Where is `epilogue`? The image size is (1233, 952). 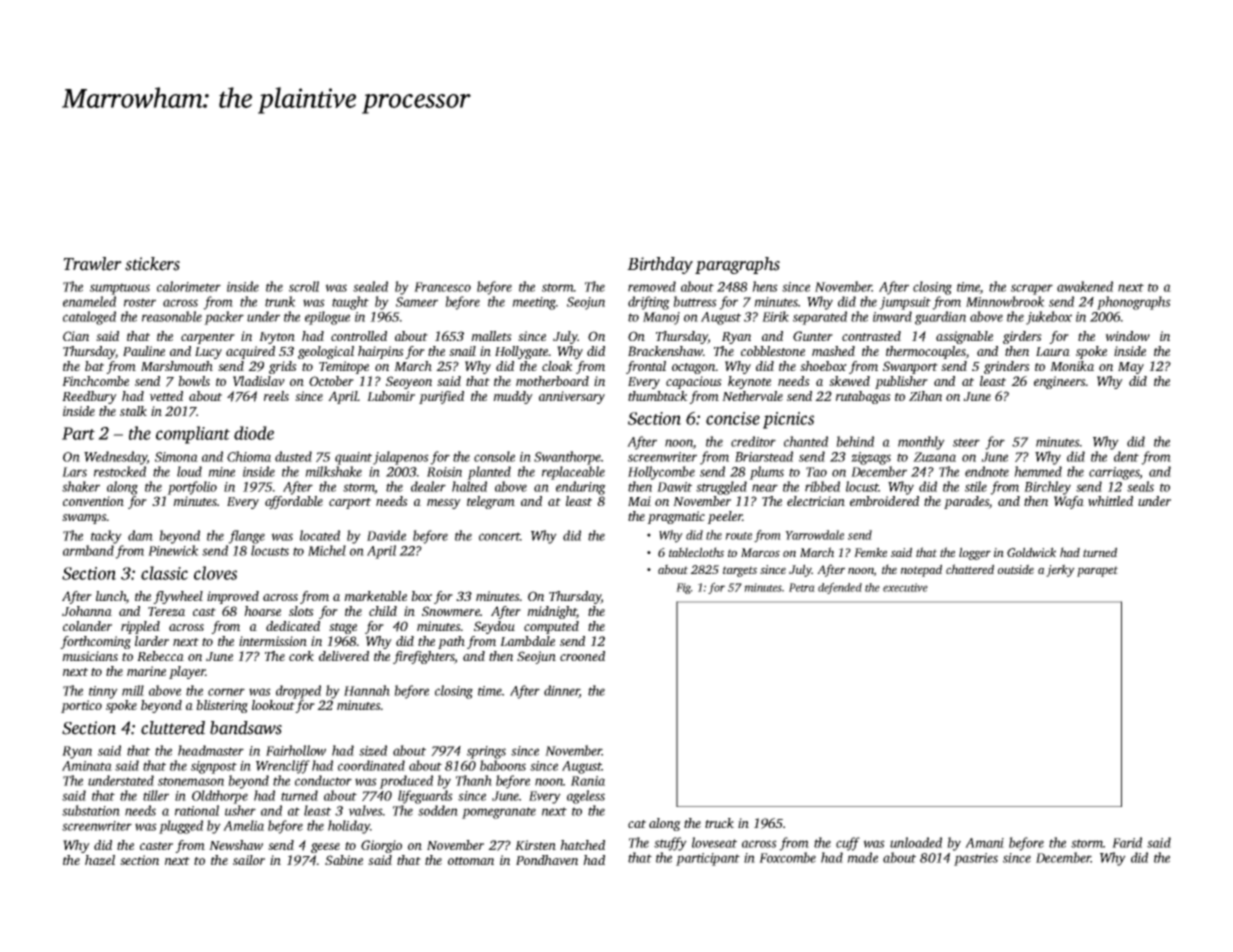
epilogue is located at coordinates (327, 318).
